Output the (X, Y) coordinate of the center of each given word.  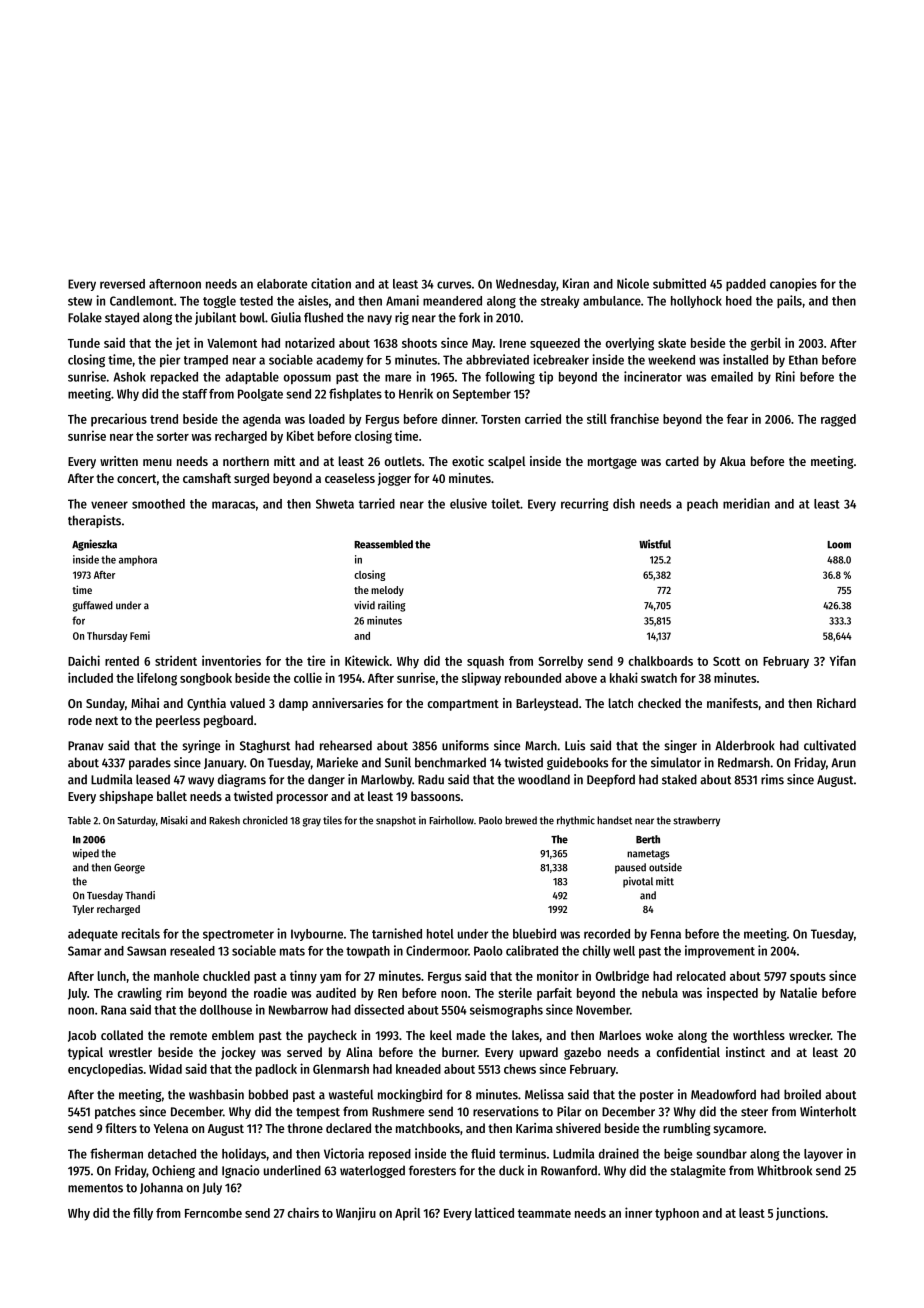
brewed (521, 820)
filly (143, 1214)
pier (170, 360)
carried (543, 418)
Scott (726, 661)
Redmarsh (744, 762)
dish (624, 503)
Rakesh (224, 820)
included (90, 677)
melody (387, 591)
